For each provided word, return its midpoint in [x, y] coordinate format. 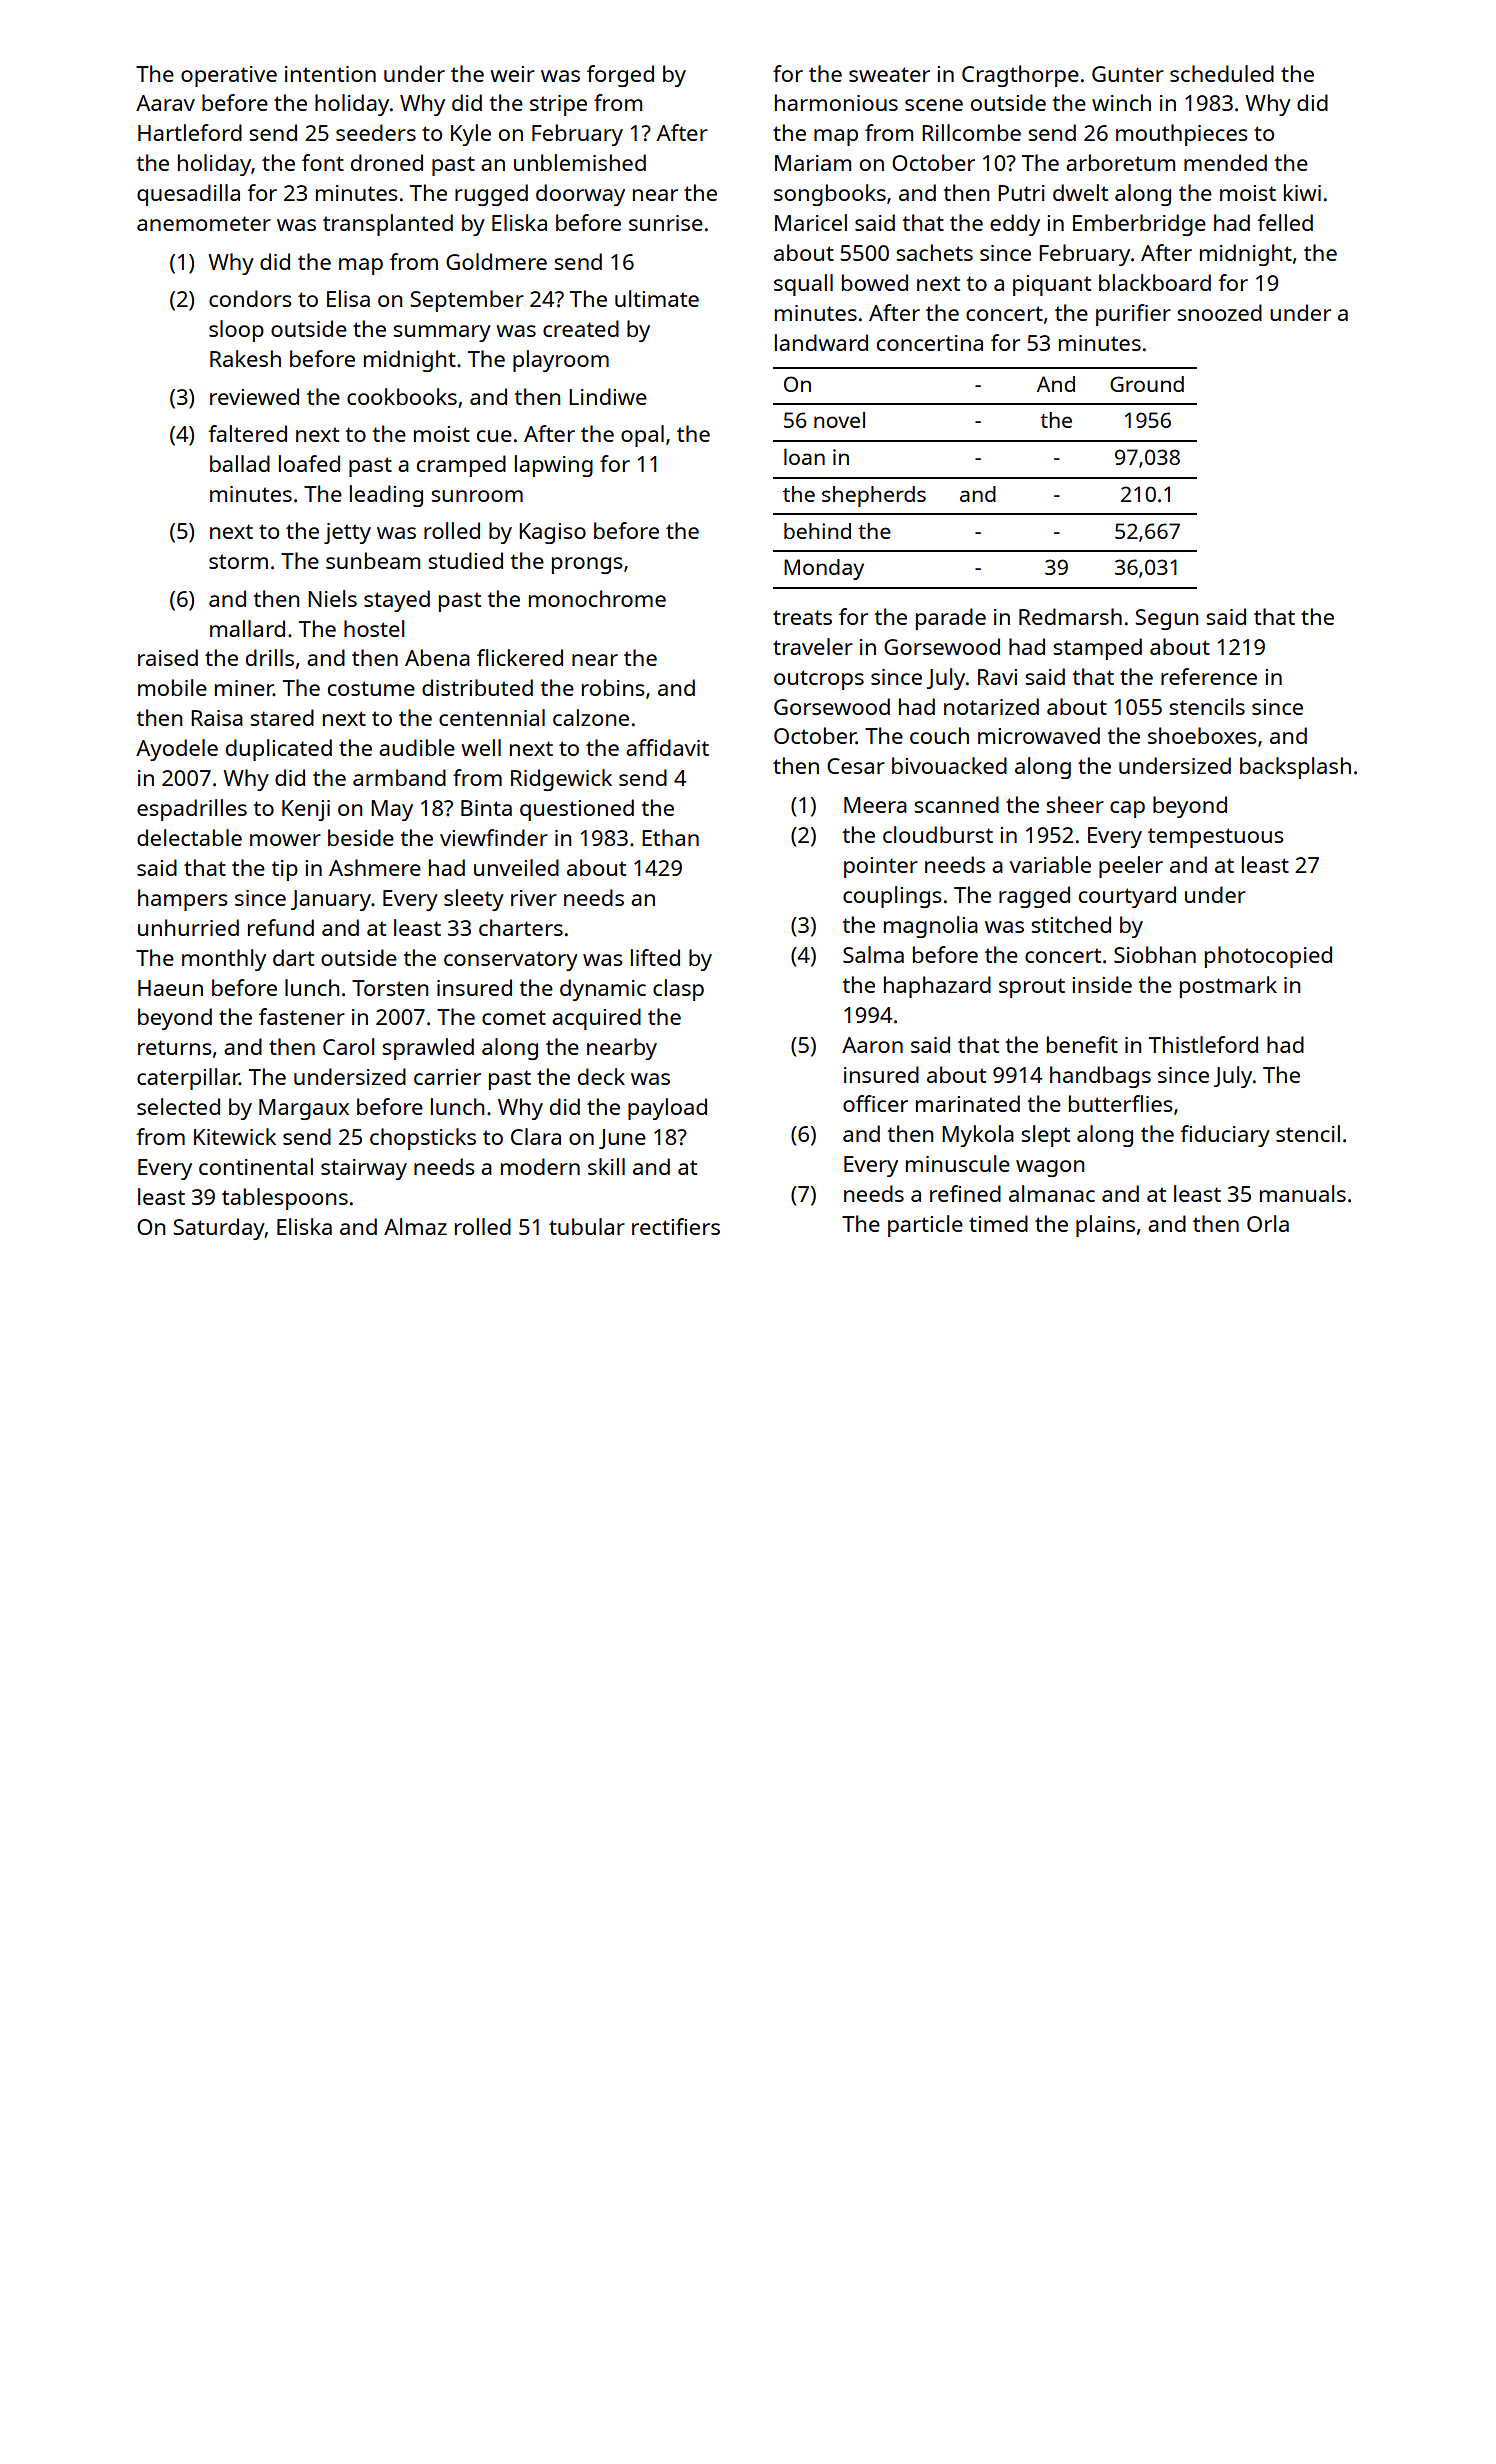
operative [229, 76]
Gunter [1128, 74]
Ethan [670, 837]
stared [282, 717]
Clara [536, 1136]
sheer [1075, 804]
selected [178, 1106]
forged [620, 76]
